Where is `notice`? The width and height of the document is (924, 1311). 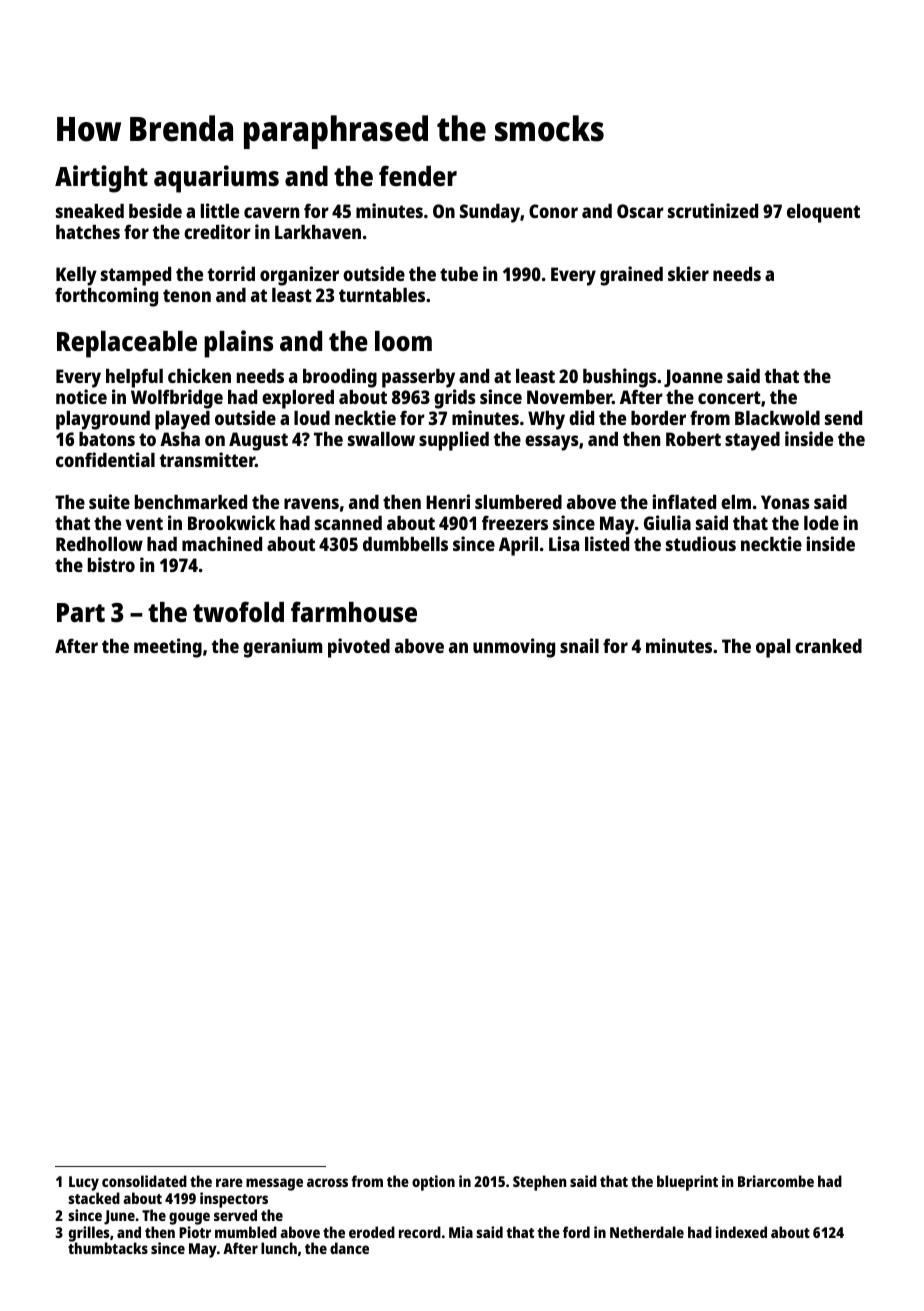 notice is located at coordinates (81, 396).
